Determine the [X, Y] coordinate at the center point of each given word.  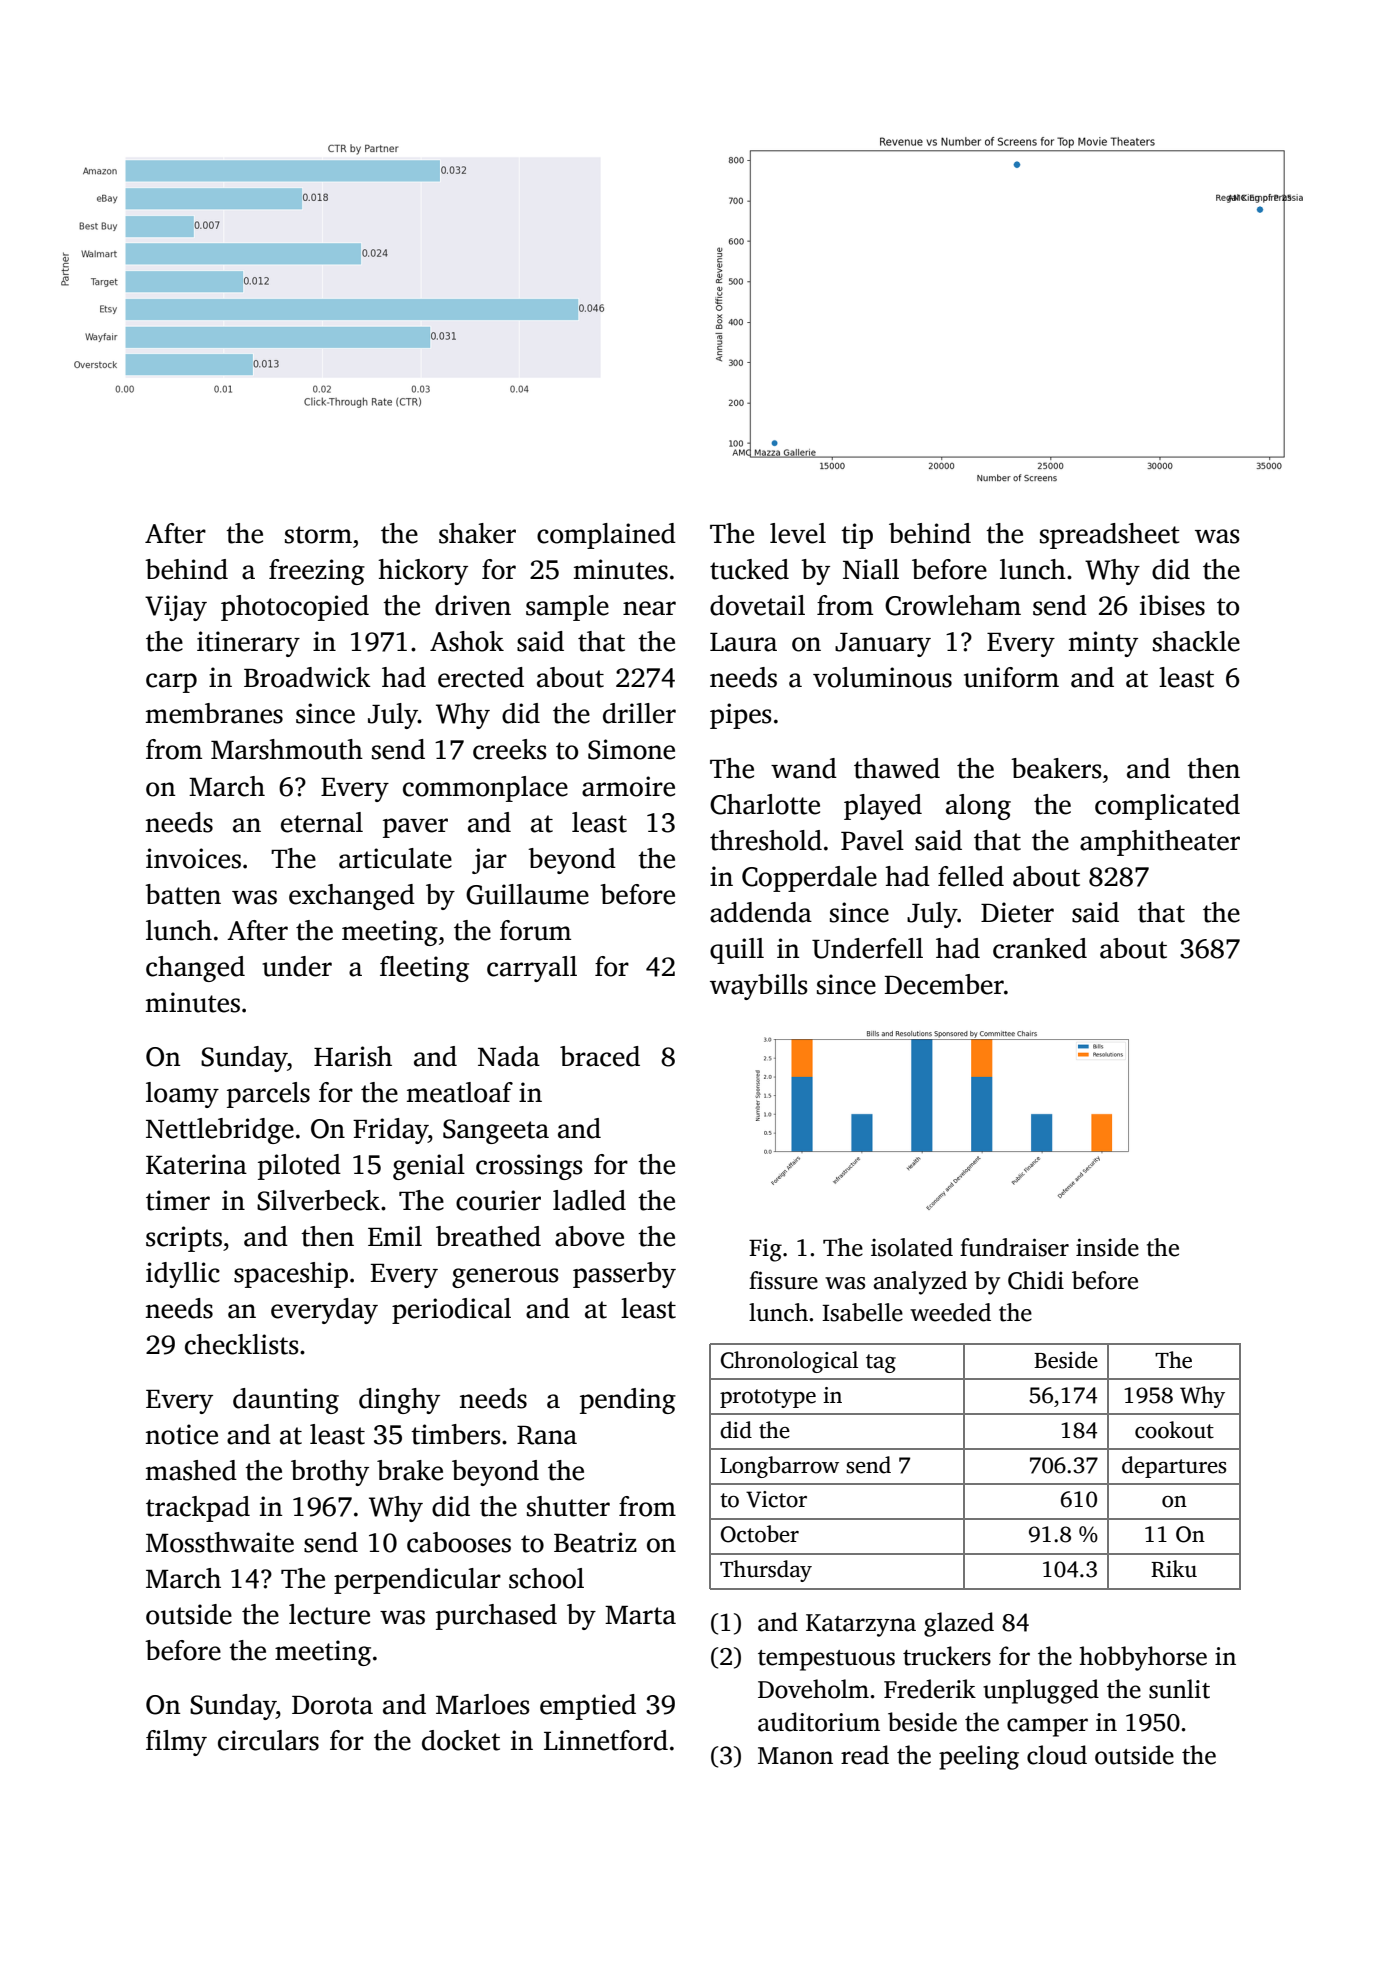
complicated [1167, 807]
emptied [588, 1707]
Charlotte [765, 804]
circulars [268, 1740]
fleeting [424, 969]
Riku [1174, 1569]
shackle [1196, 641]
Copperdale [809, 879]
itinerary [248, 644]
